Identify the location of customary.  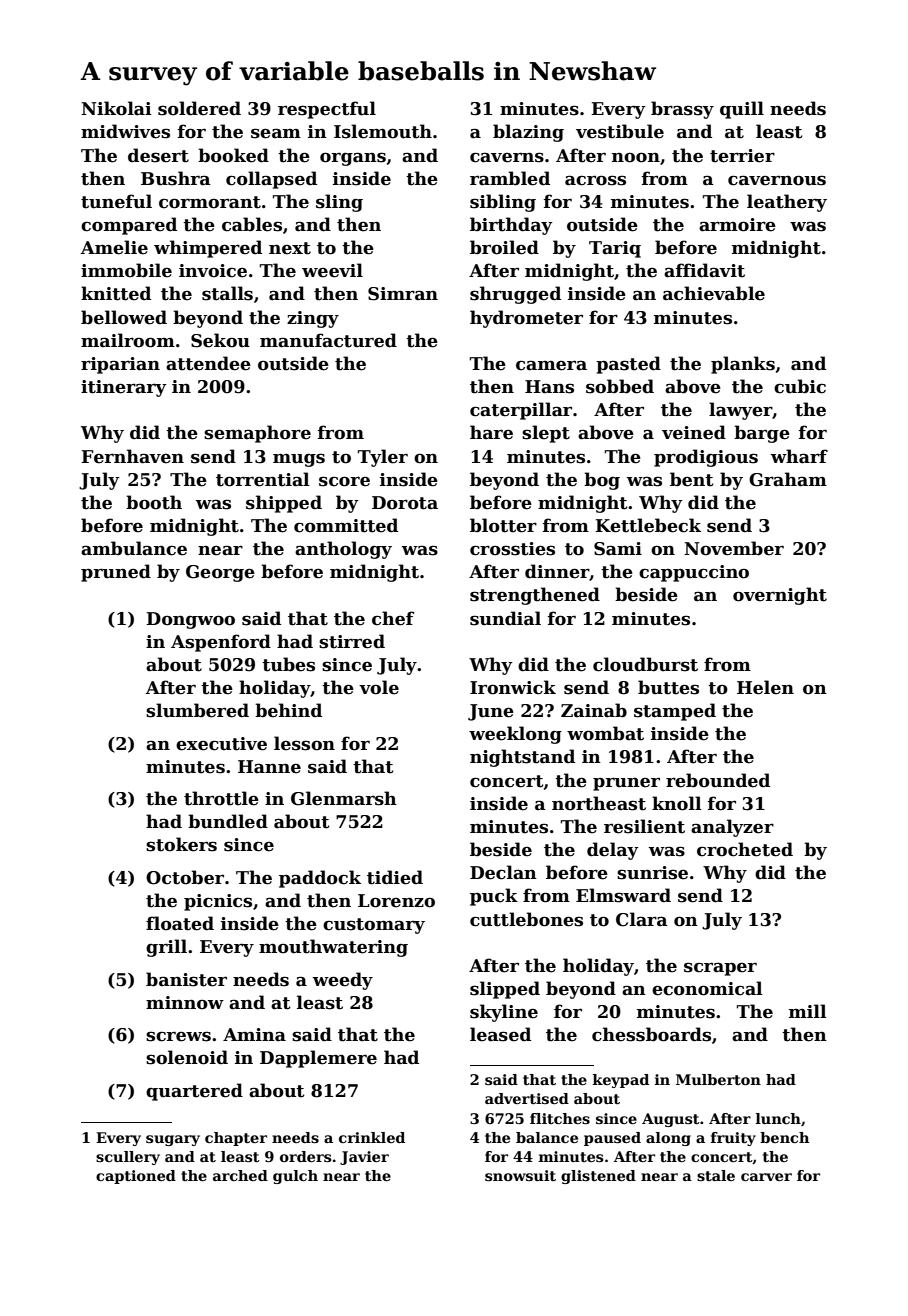
(374, 926).
